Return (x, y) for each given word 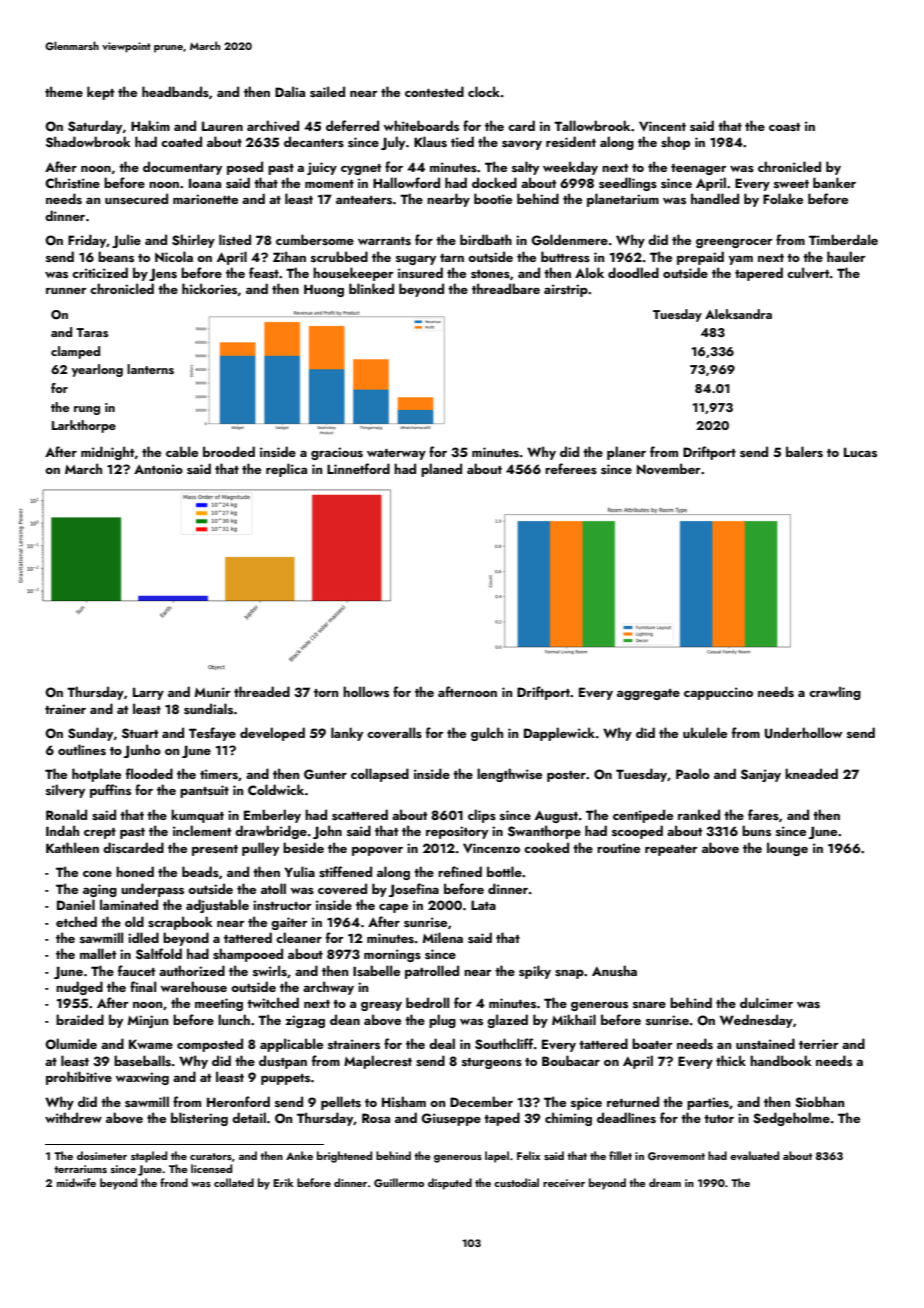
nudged (79, 988)
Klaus (430, 142)
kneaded (811, 773)
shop (675, 143)
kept (100, 93)
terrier (819, 1044)
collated (234, 1182)
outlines (82, 750)
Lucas (860, 452)
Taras (92, 332)
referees (571, 468)
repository (457, 832)
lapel (497, 1157)
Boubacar (571, 1060)
